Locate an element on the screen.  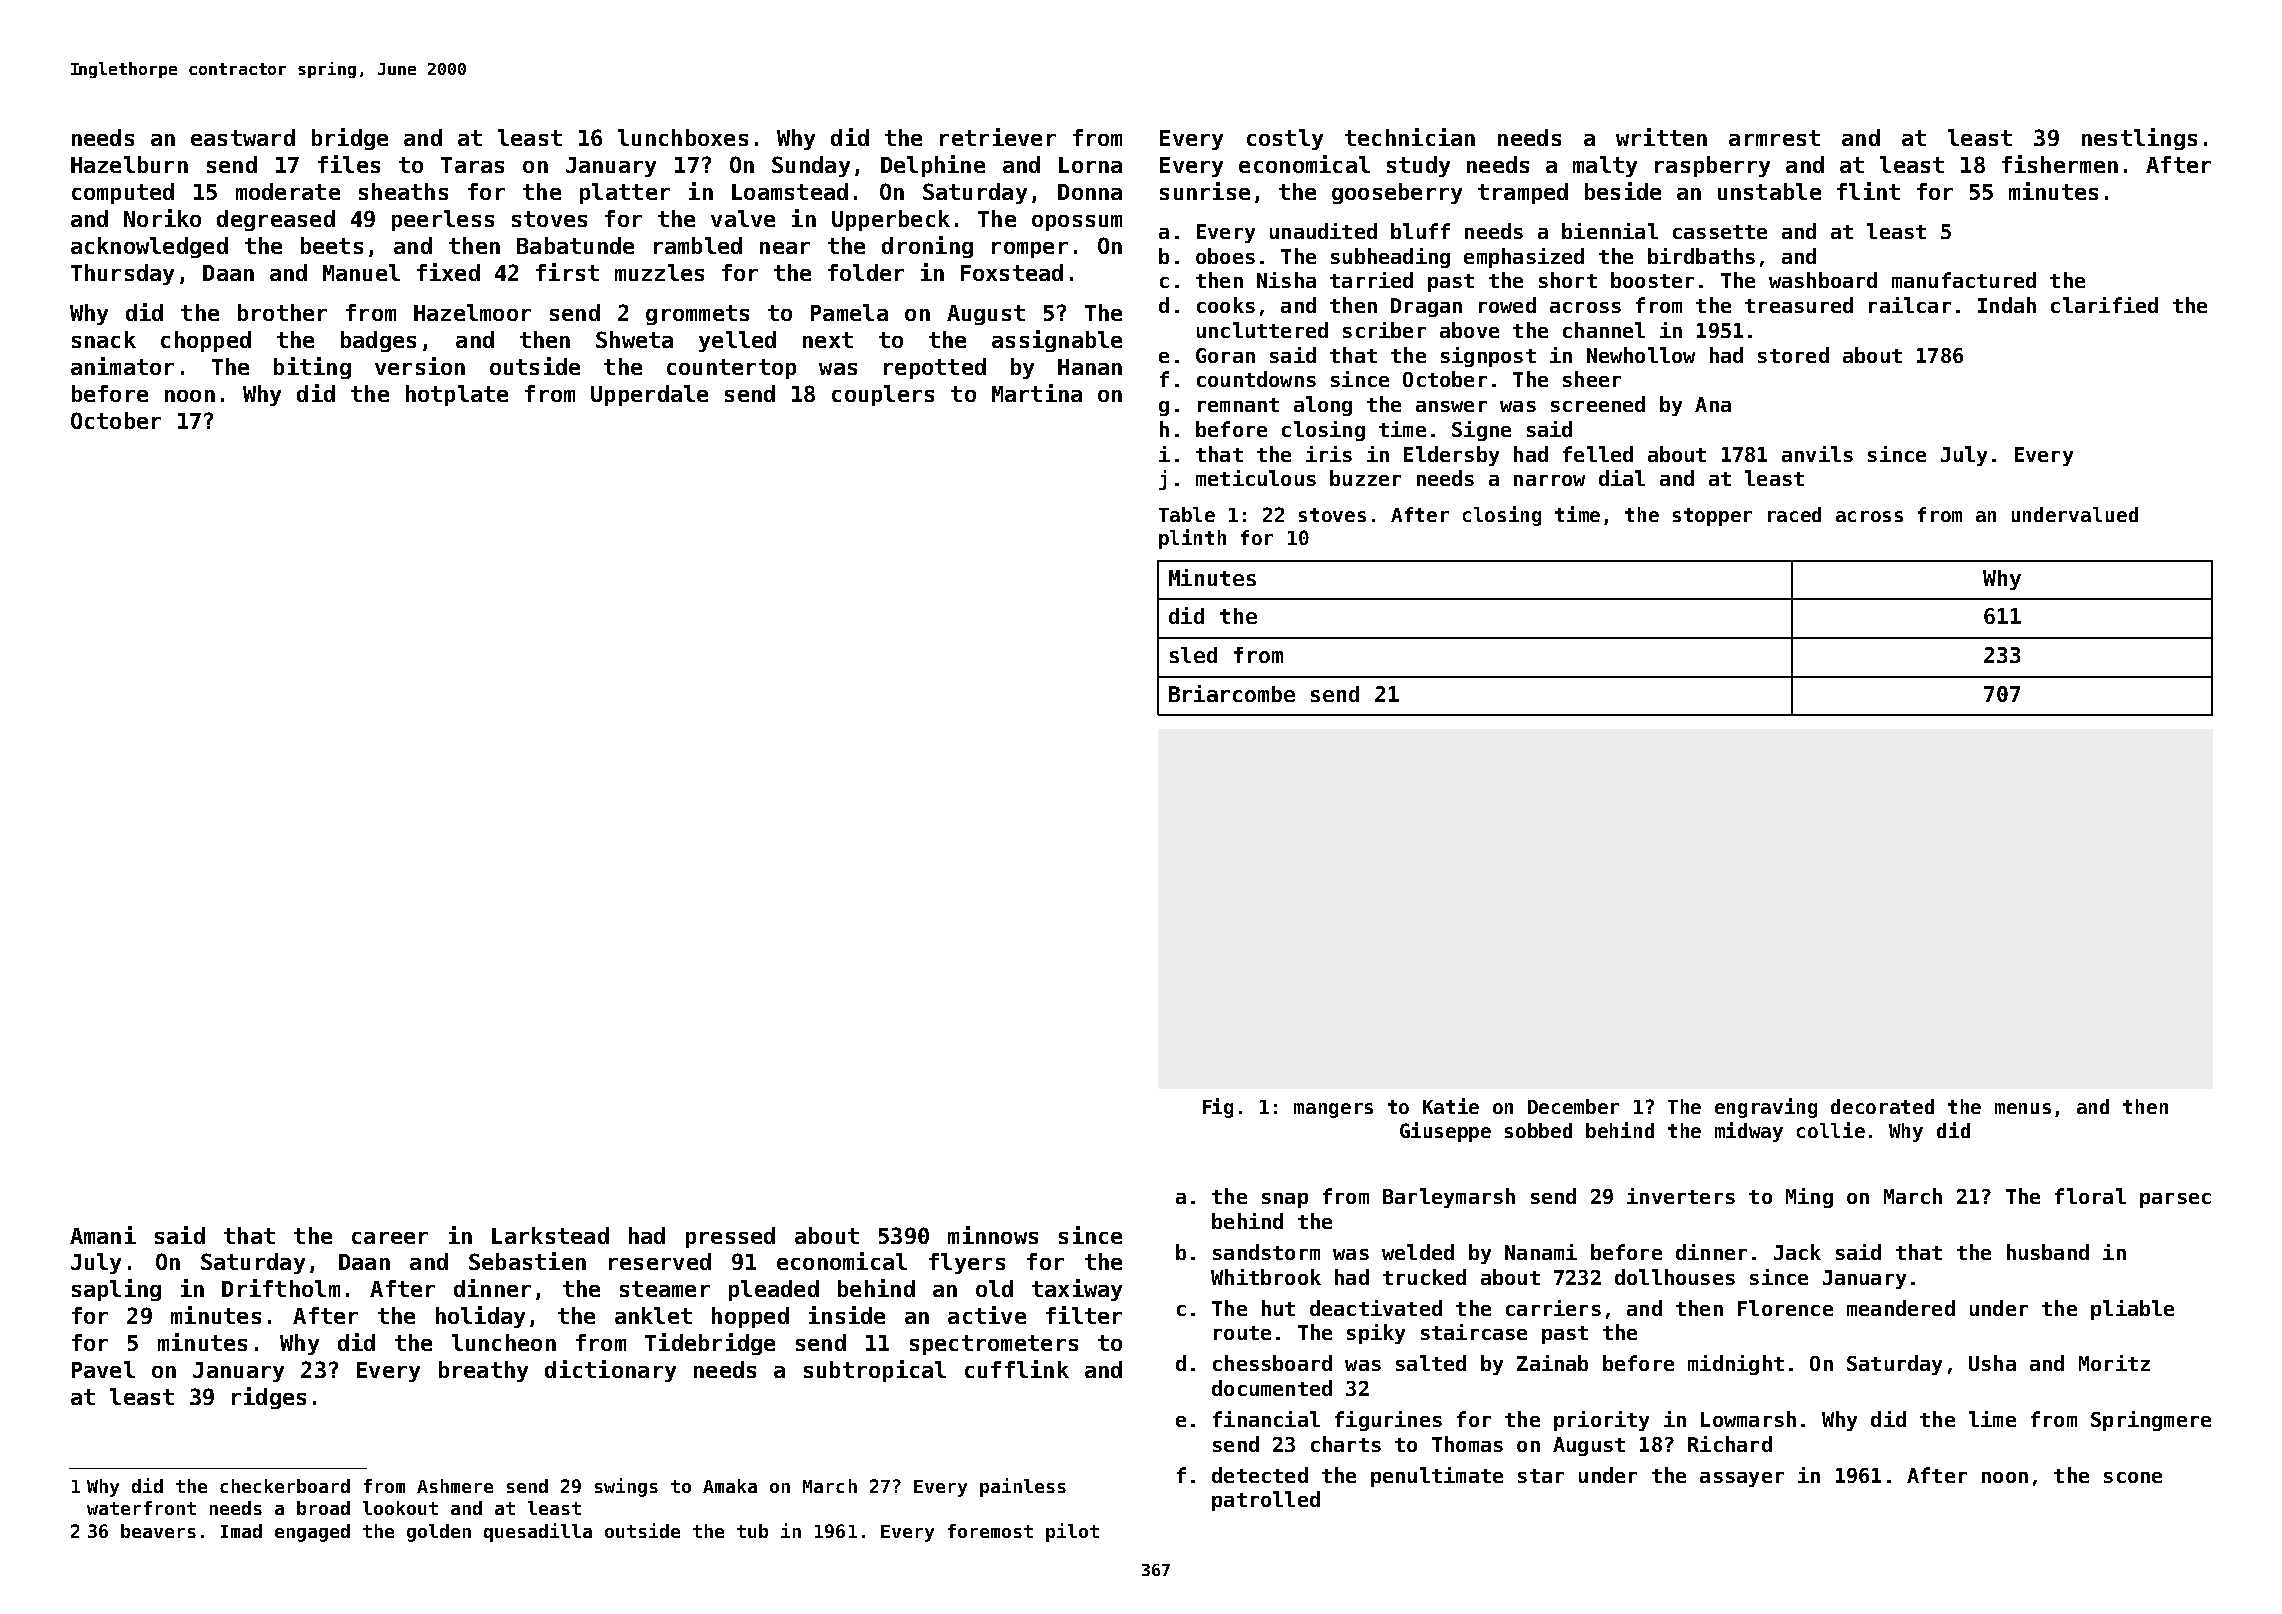
career is located at coordinates (390, 1238).
